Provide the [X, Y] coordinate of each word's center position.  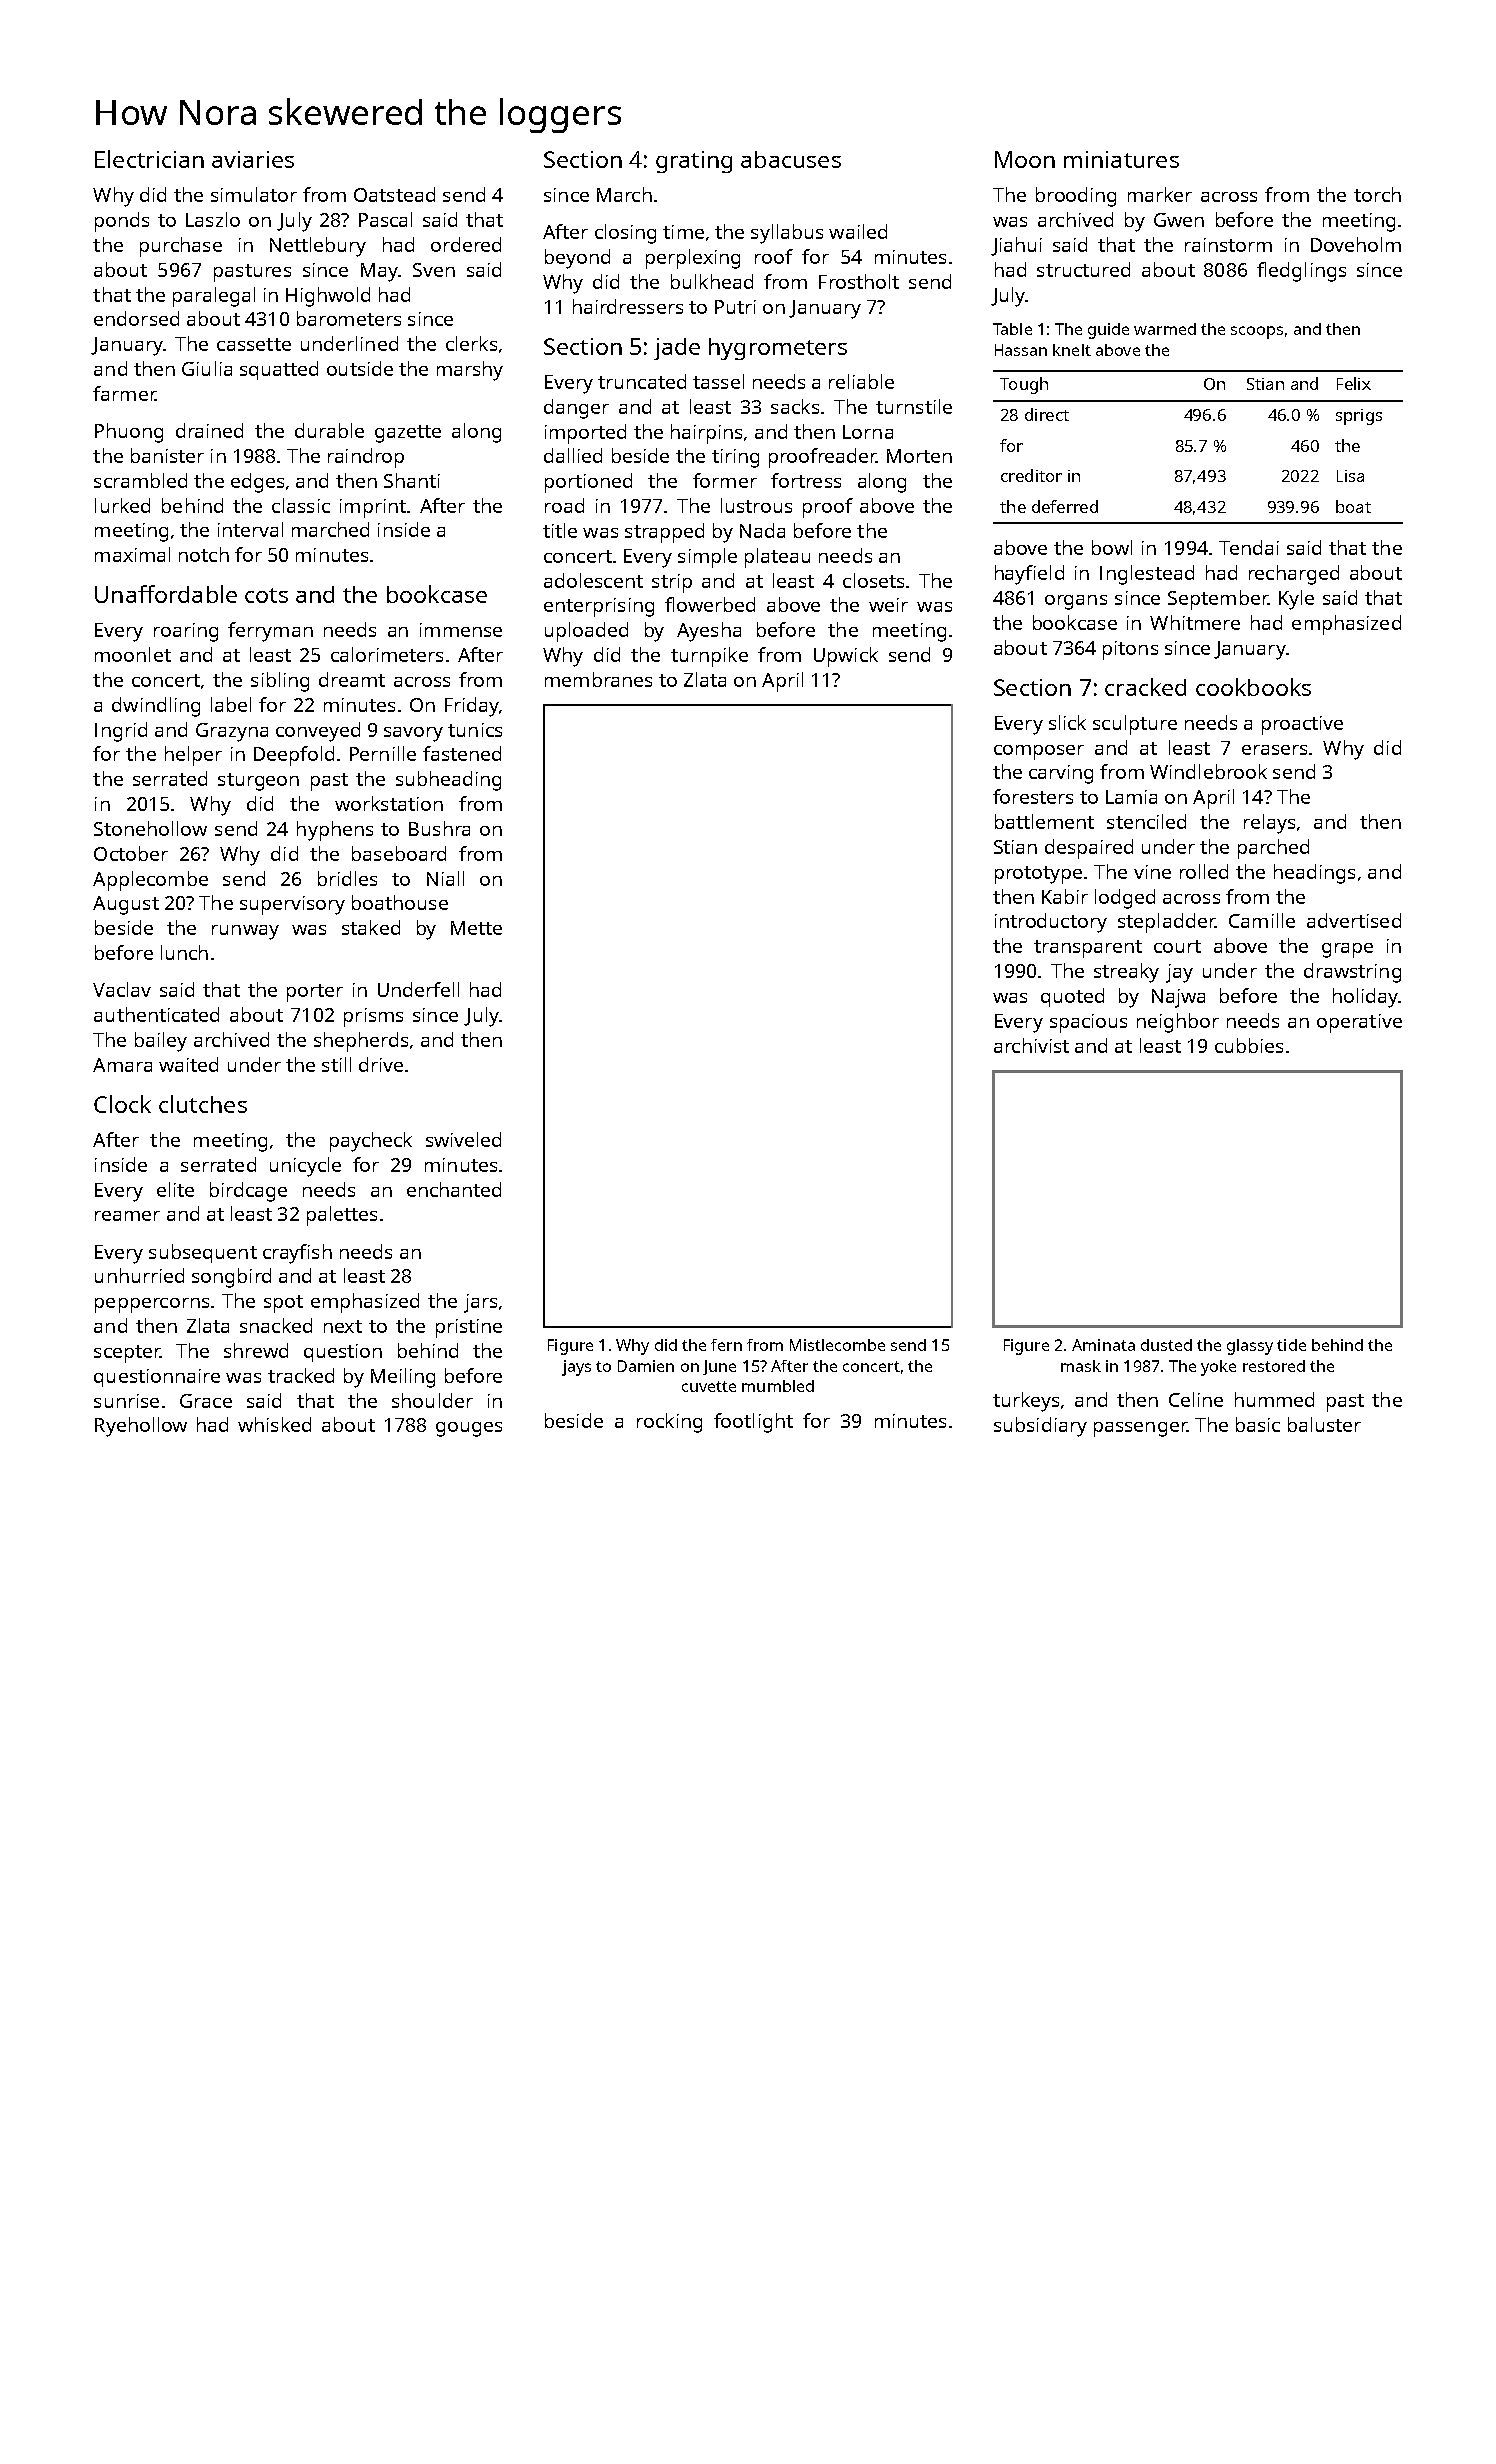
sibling [280, 682]
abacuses [791, 159]
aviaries [253, 159]
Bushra [439, 828]
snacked [276, 1325]
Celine [1196, 1399]
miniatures [1121, 159]
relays [1269, 824]
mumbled [778, 1386]
